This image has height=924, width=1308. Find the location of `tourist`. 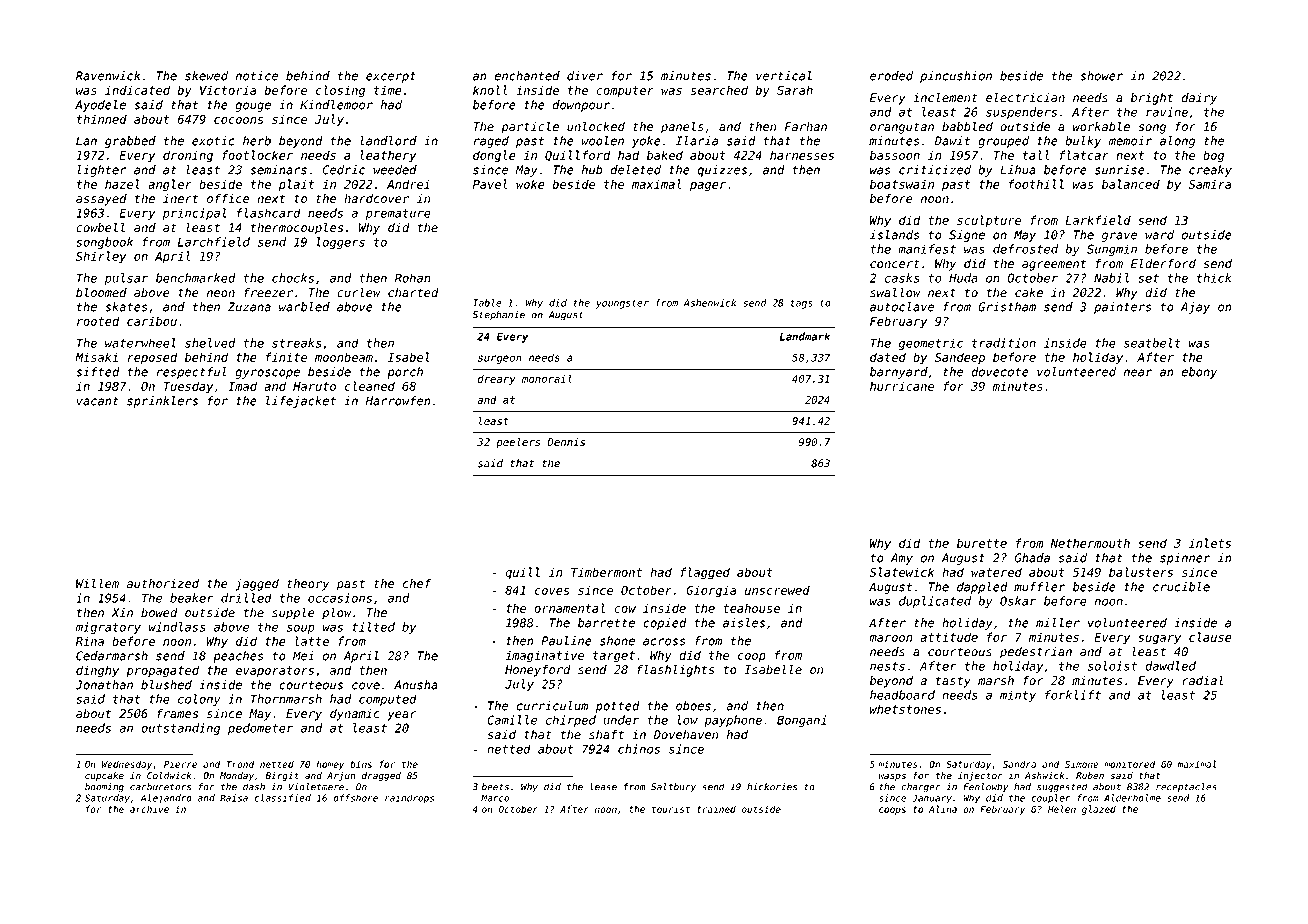

tourist is located at coordinates (671, 809).
